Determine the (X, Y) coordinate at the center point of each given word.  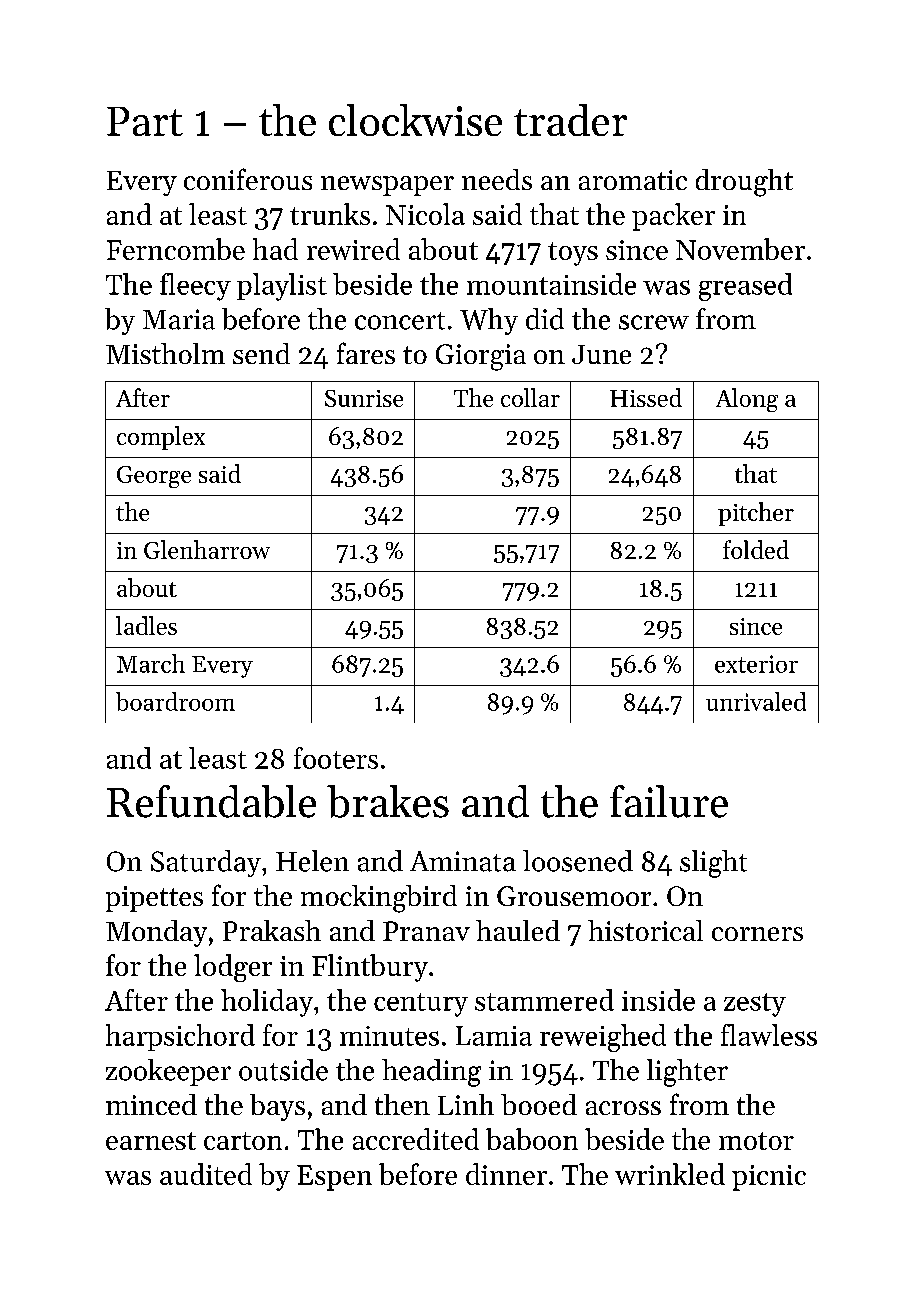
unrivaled (756, 701)
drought (744, 183)
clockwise (415, 120)
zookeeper (168, 1072)
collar (530, 397)
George (154, 477)
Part (145, 121)
